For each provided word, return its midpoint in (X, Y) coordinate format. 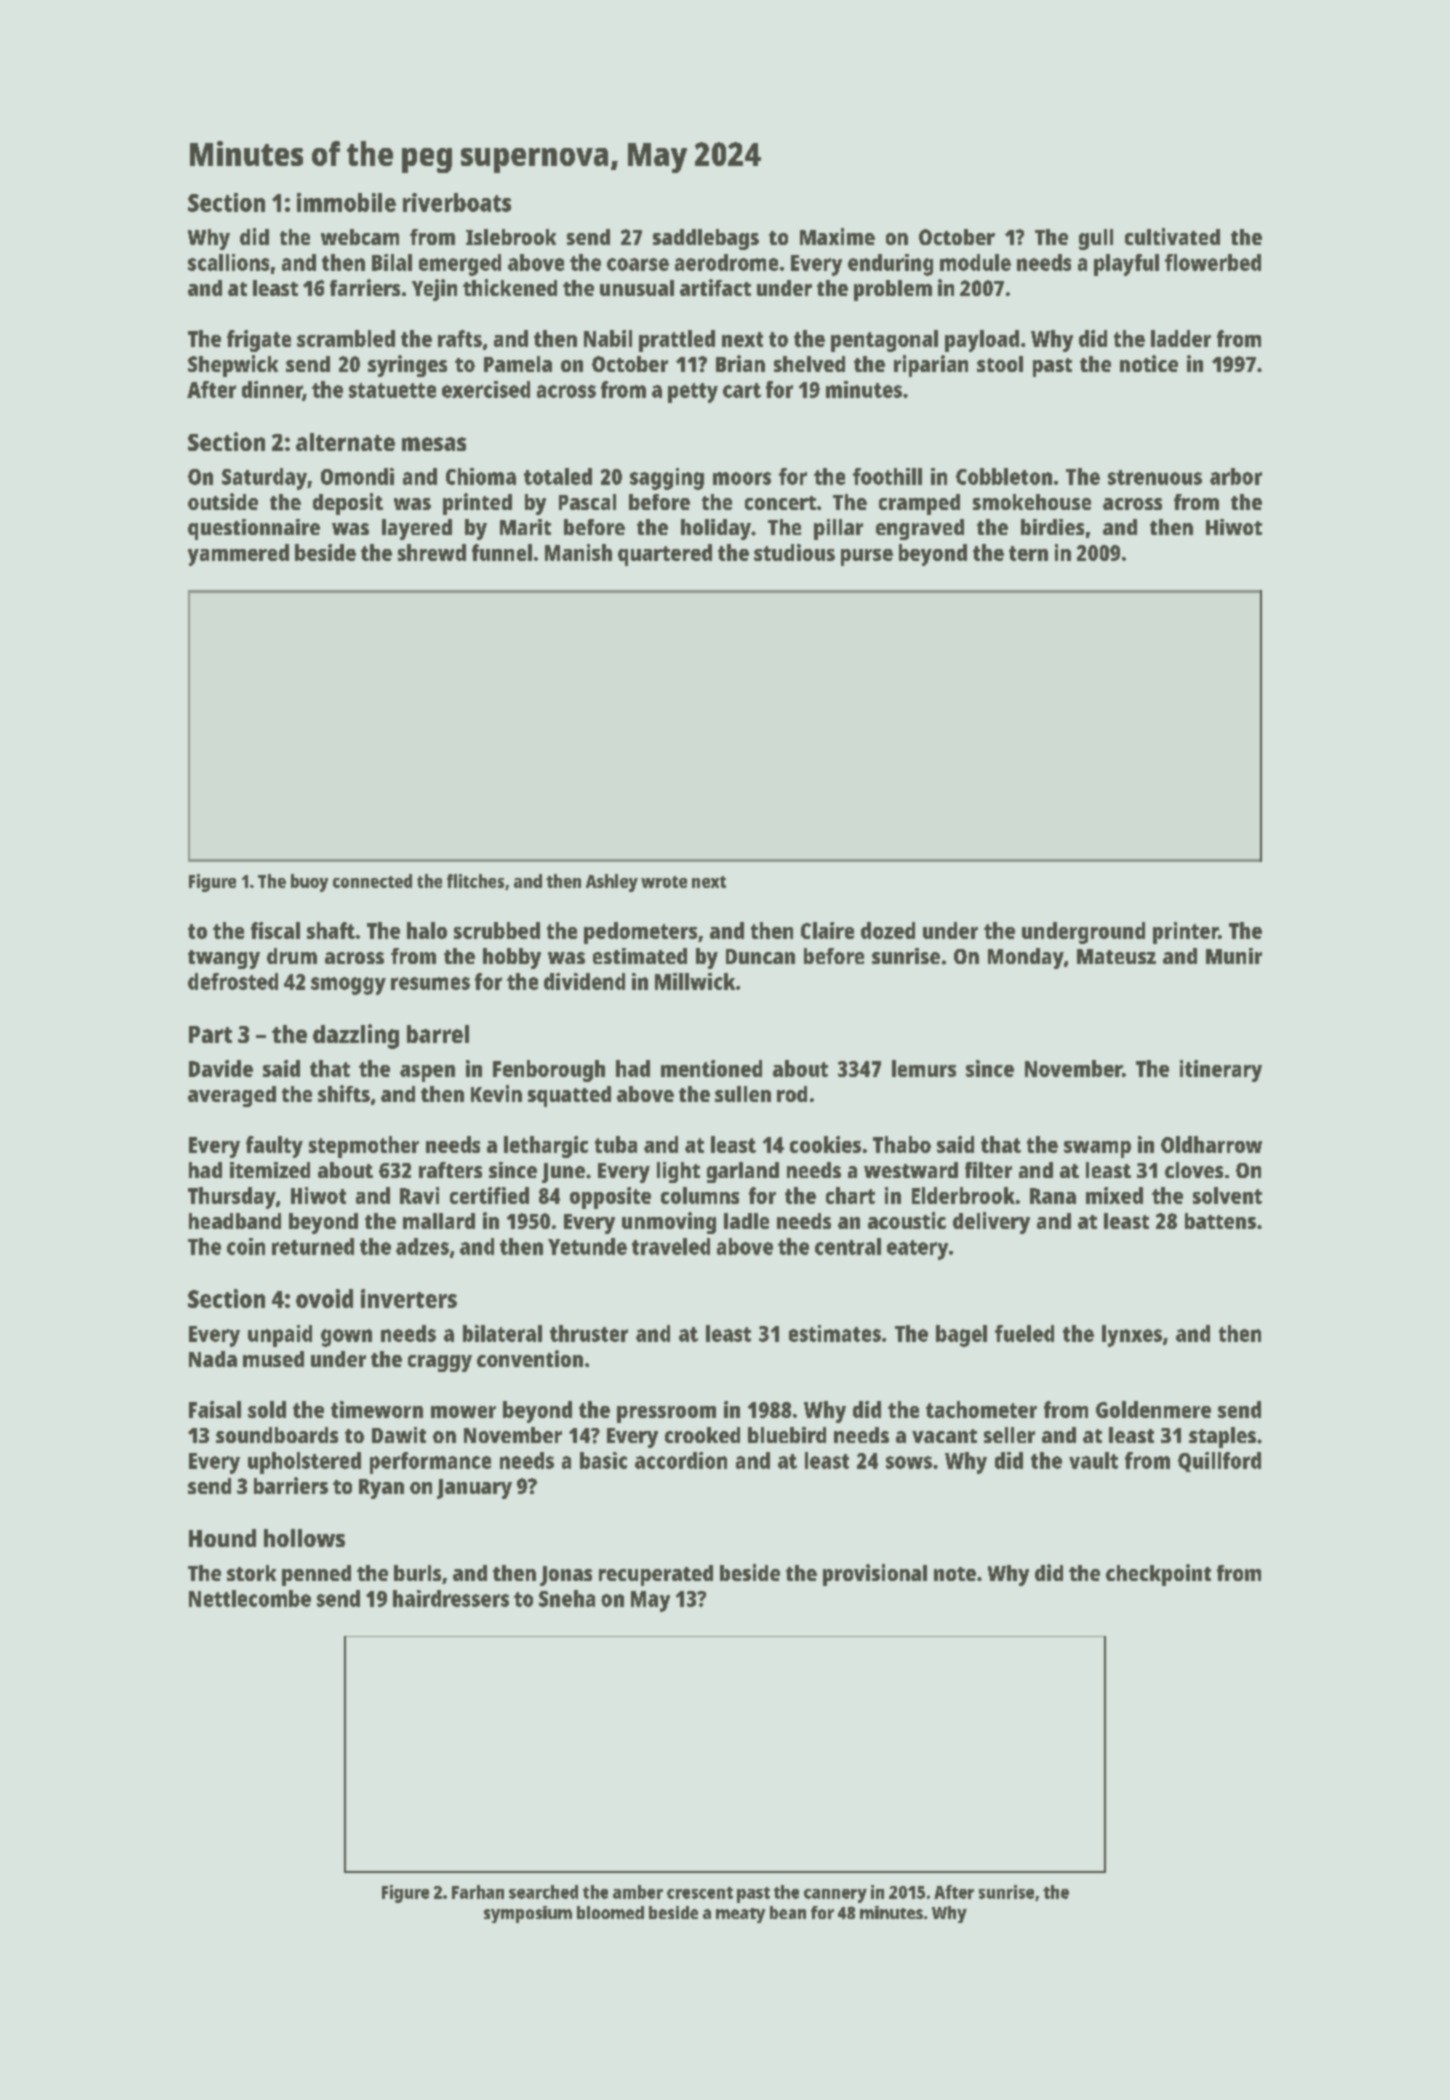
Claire (827, 930)
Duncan (760, 956)
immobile (346, 202)
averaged (232, 1096)
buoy (309, 883)
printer (1185, 933)
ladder (1181, 338)
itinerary (1221, 1071)
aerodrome (726, 262)
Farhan (478, 1892)
